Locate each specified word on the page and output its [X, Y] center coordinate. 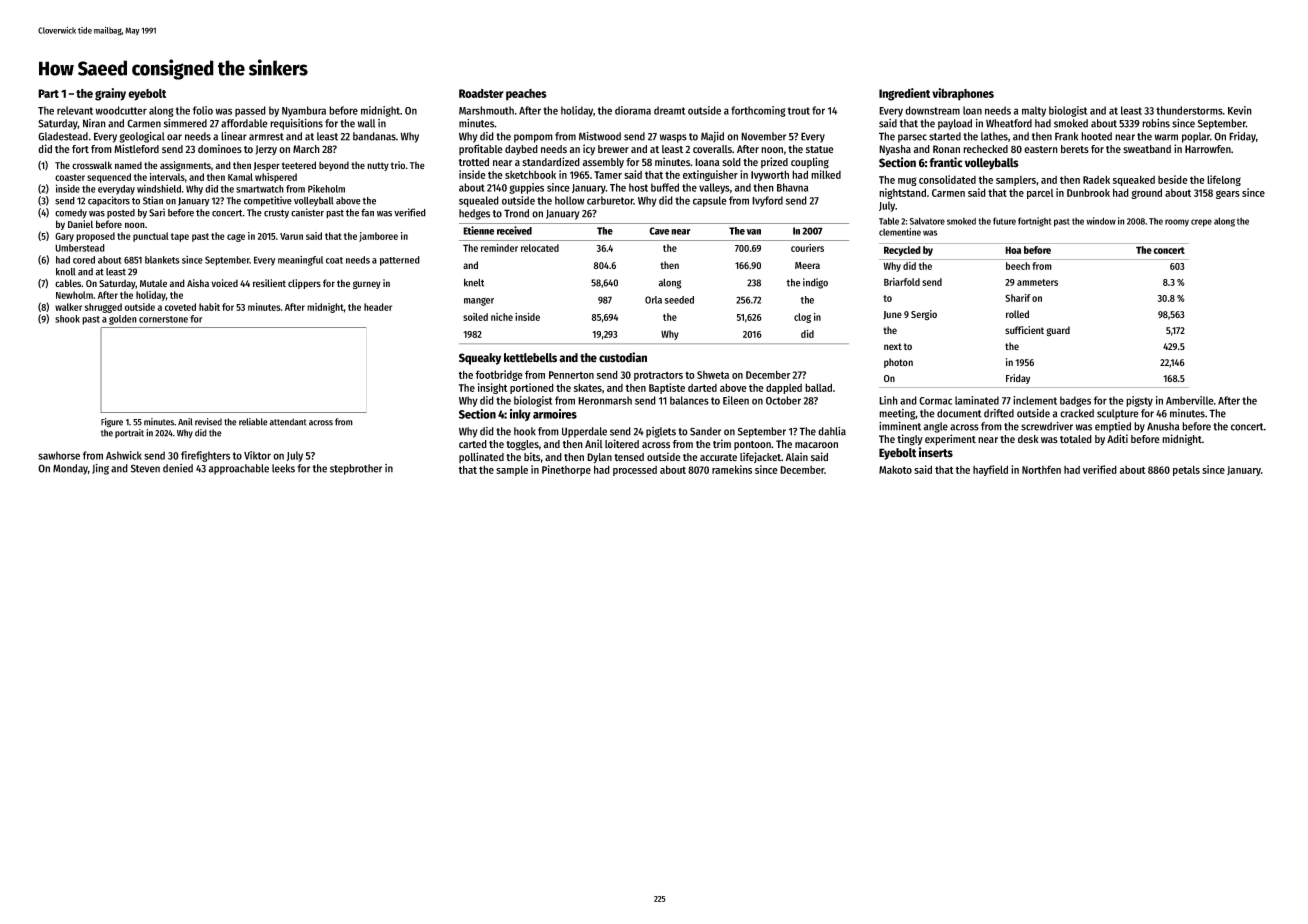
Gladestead [63, 136]
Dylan [599, 458]
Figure [112, 423]
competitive [268, 201]
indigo [815, 283]
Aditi [1117, 438]
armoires [555, 414]
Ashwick [124, 455]
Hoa [1013, 250]
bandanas [374, 136]
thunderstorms [1189, 110]
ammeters [1037, 282]
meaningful [300, 261]
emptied [1113, 427]
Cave [659, 231]
